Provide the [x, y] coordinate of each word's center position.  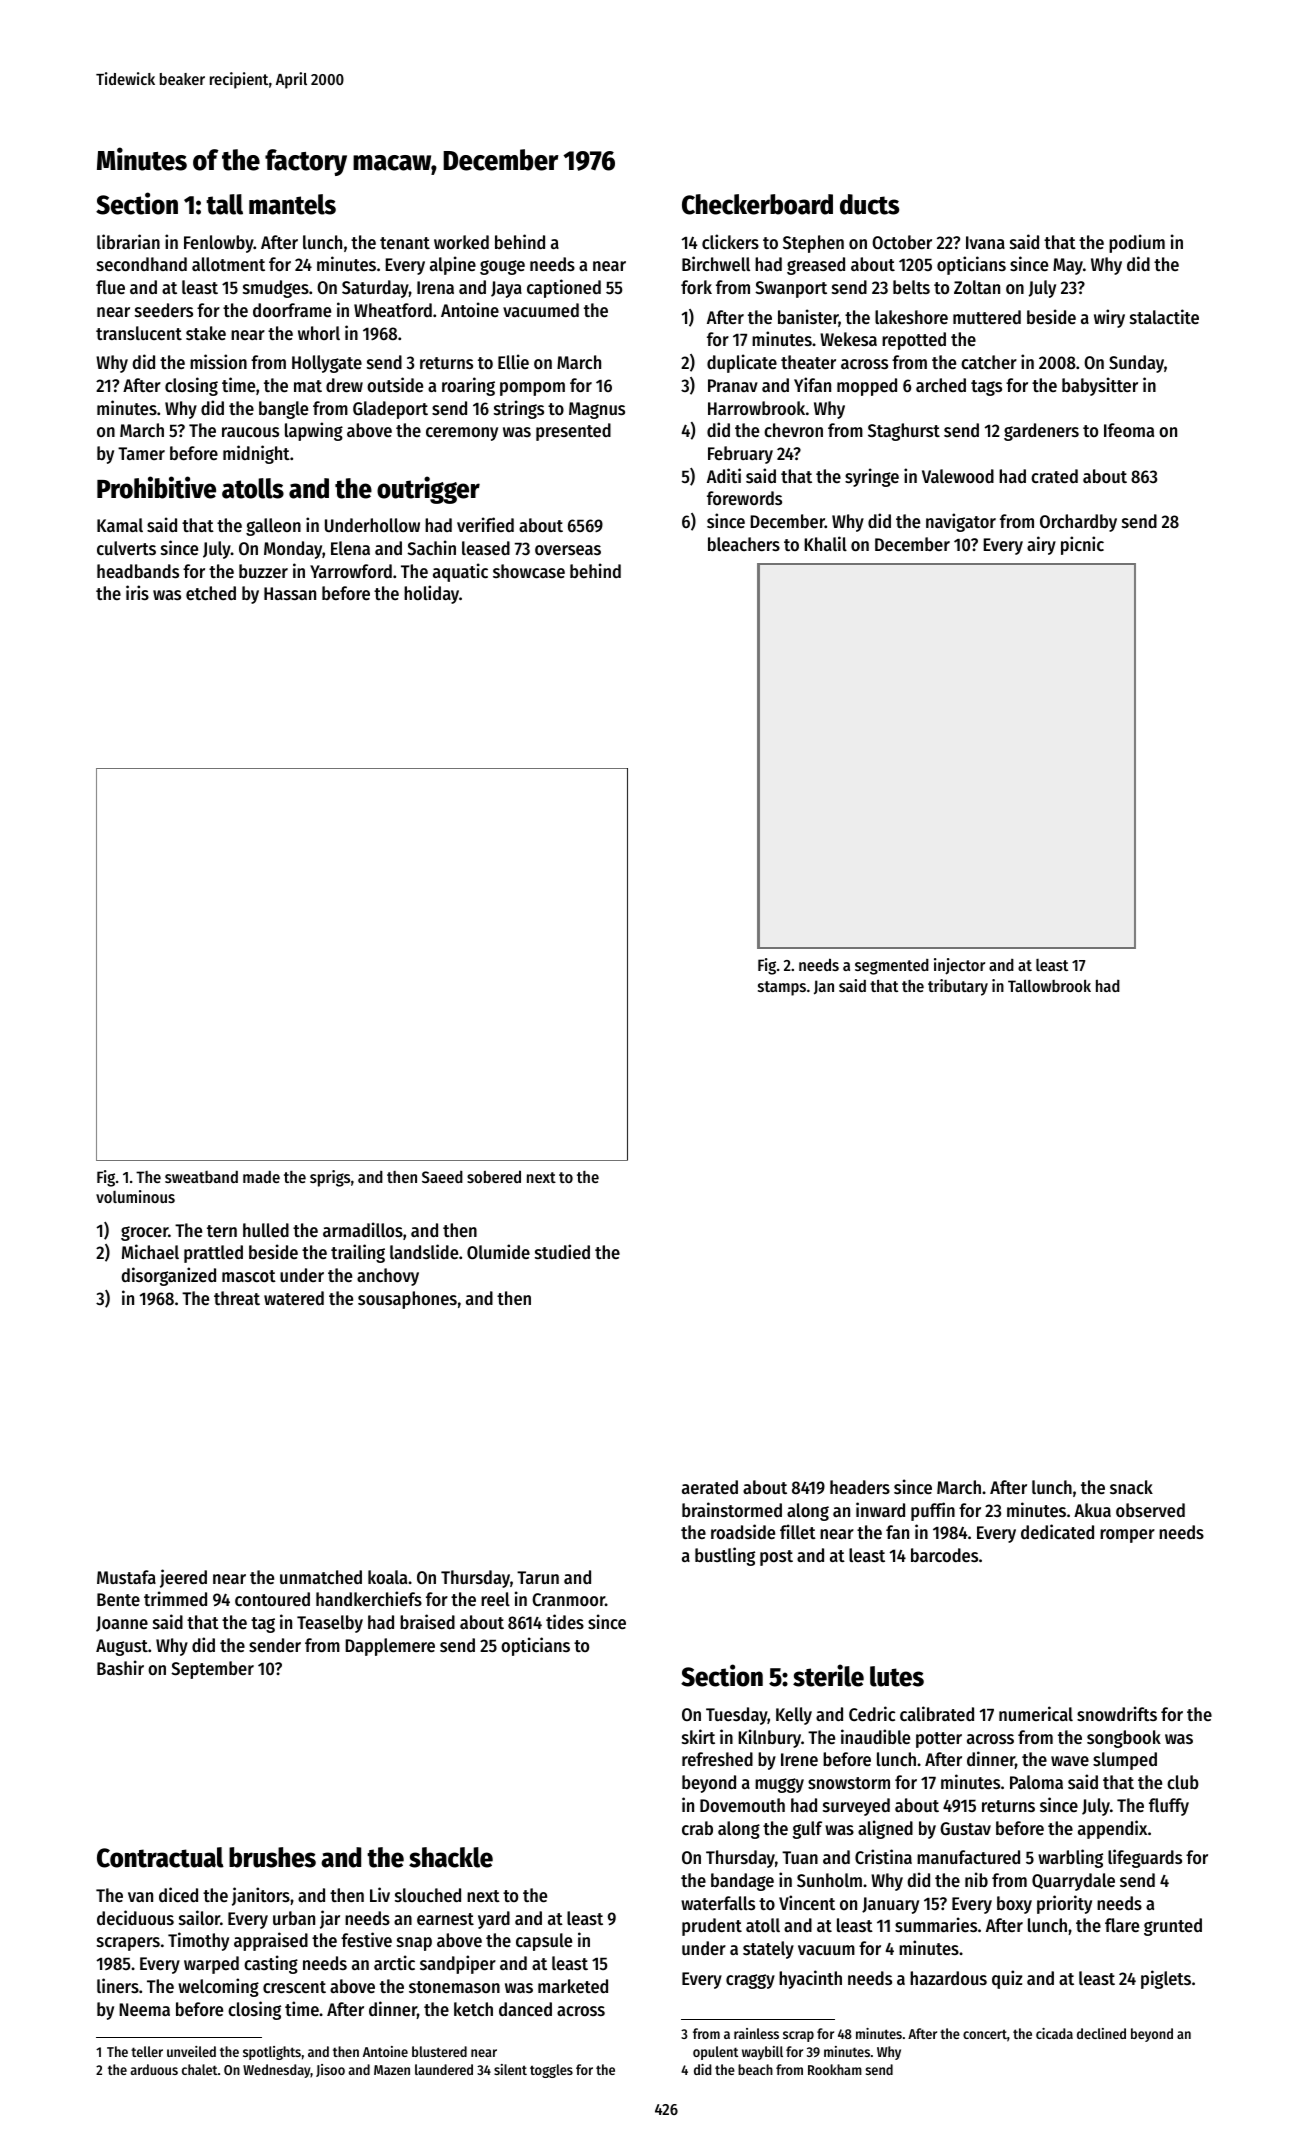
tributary [958, 987]
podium [1137, 243]
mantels [292, 204]
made [261, 1176]
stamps [782, 988]
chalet [199, 2069]
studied [562, 1251]
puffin [933, 1511]
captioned [564, 288]
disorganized [168, 1276]
